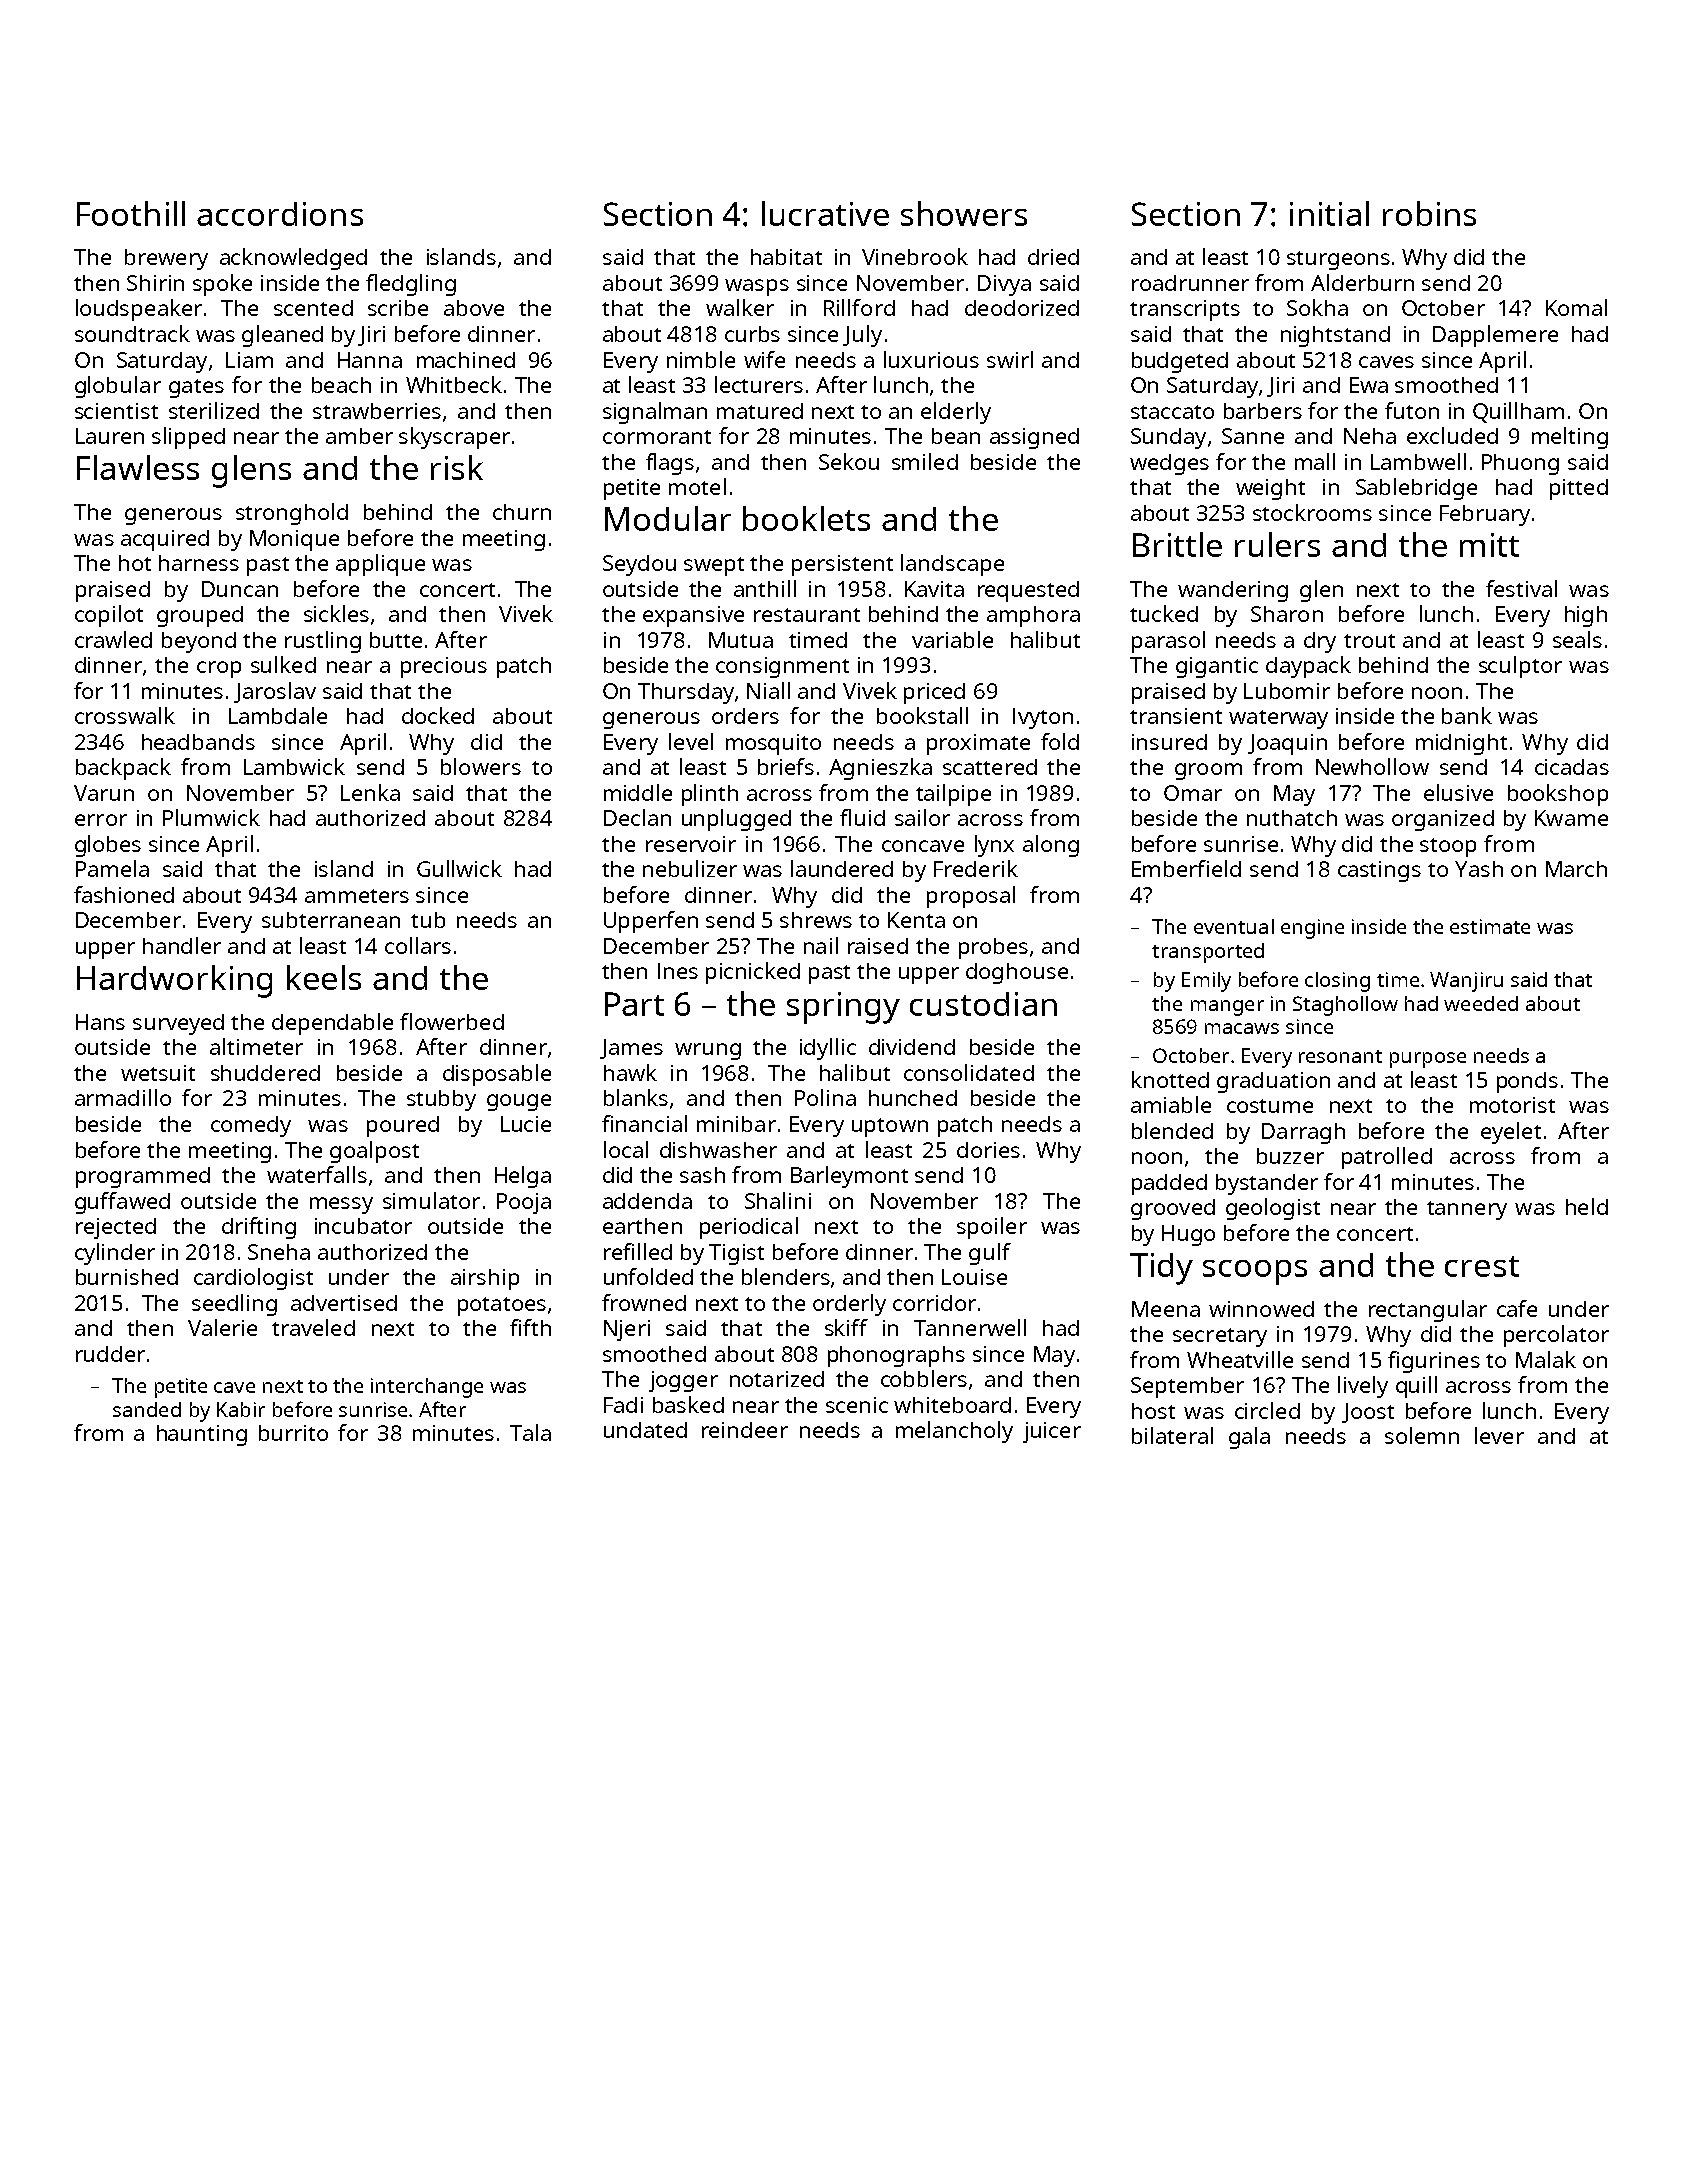  I want to click on signalman, so click(655, 413).
